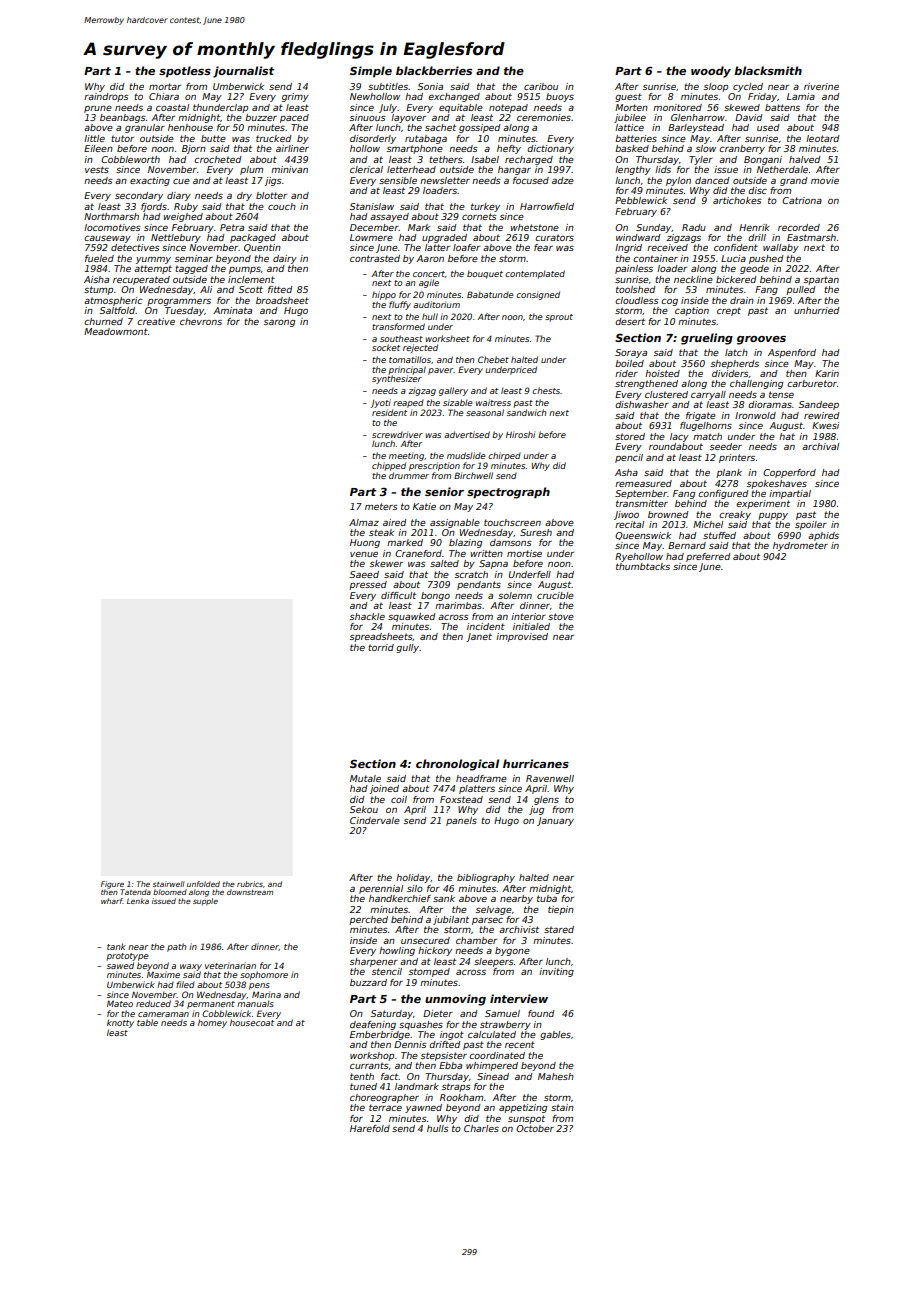 This screenshot has height=1308, width=924. Describe the element at coordinates (266, 994) in the screenshot. I see `Marina` at that location.
